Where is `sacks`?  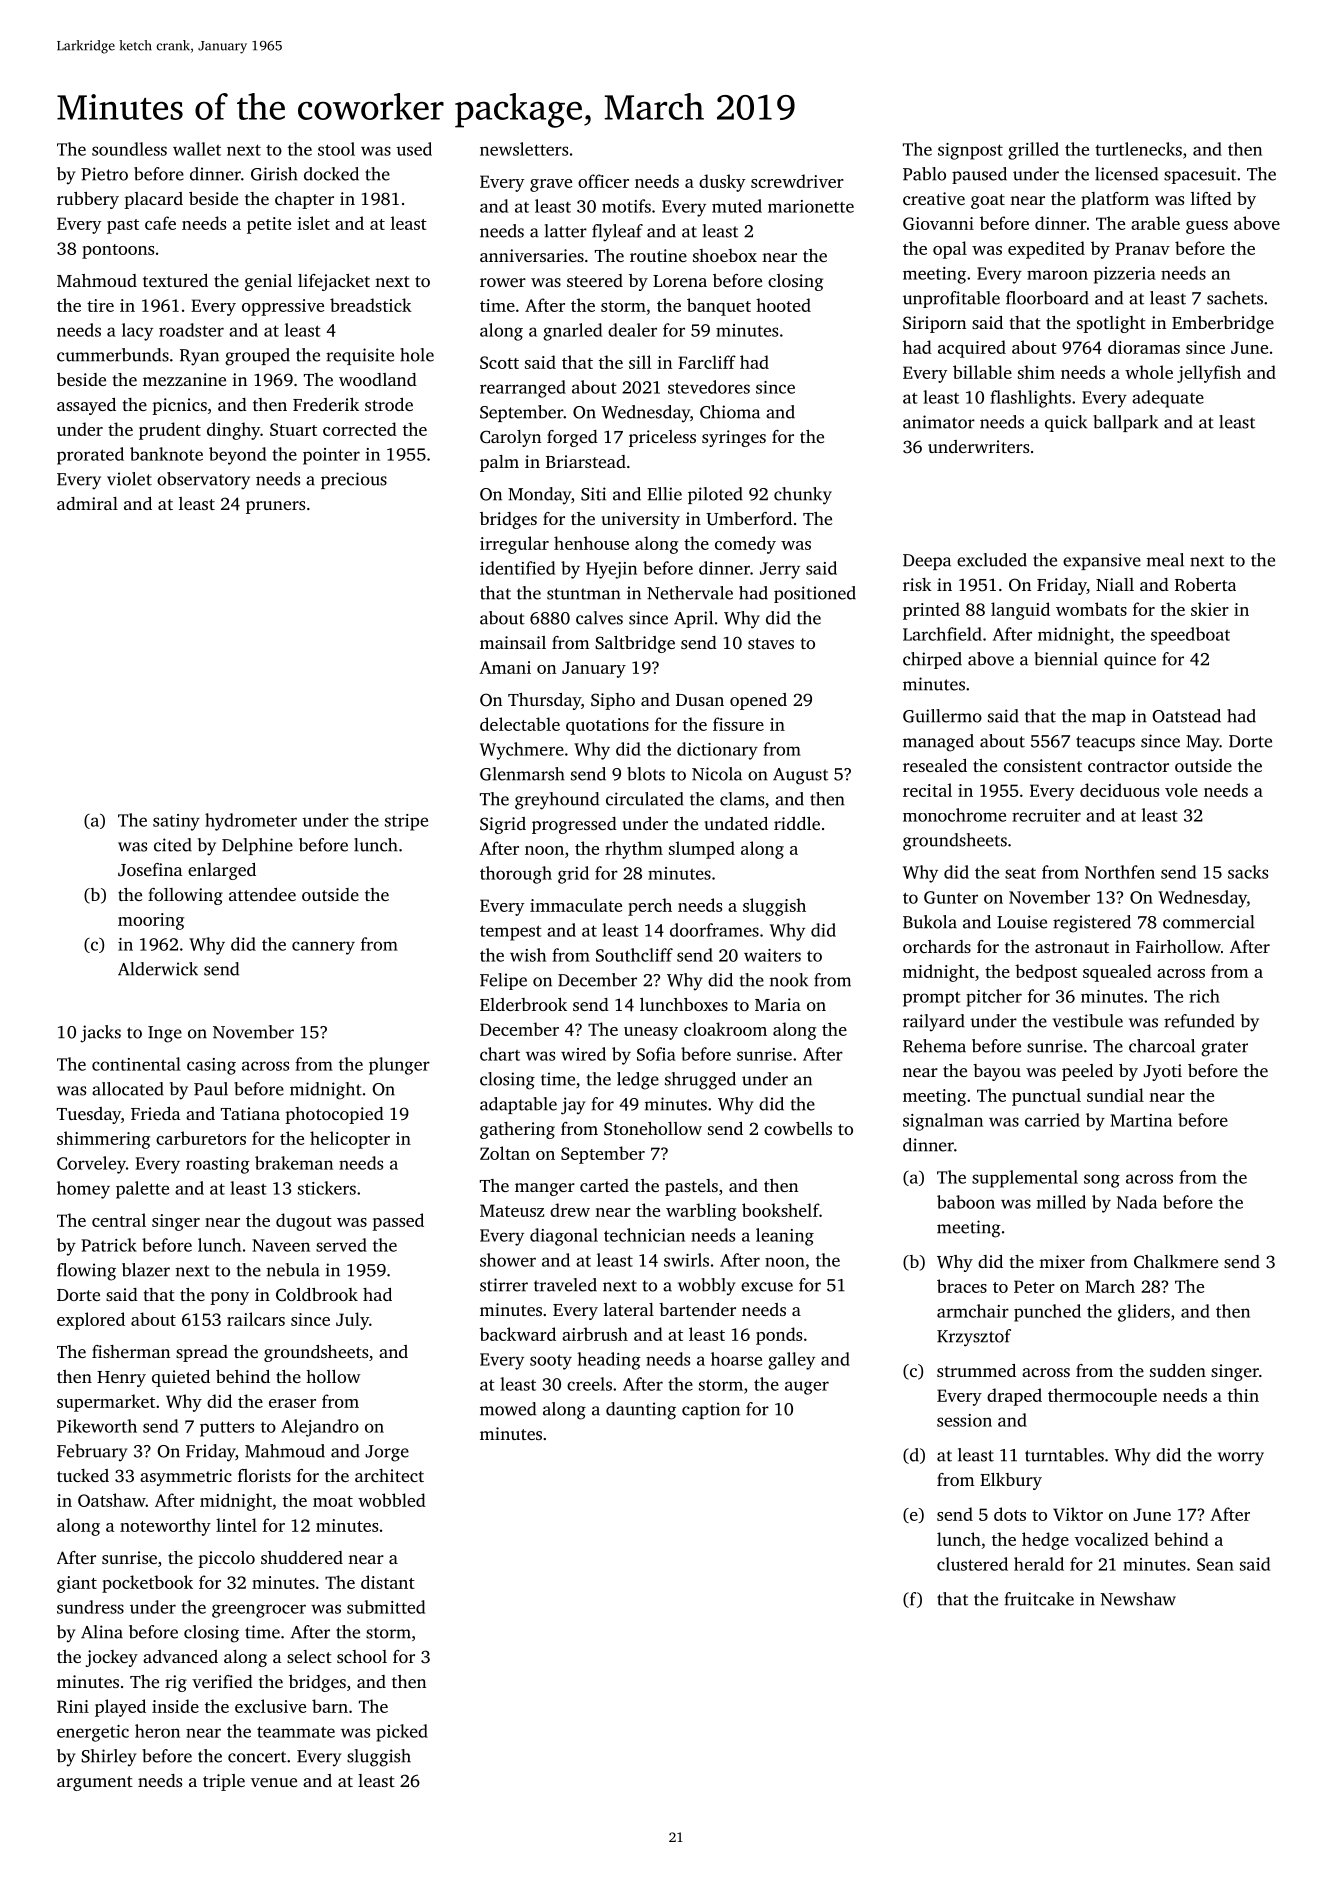 sacks is located at coordinates (1248, 872).
